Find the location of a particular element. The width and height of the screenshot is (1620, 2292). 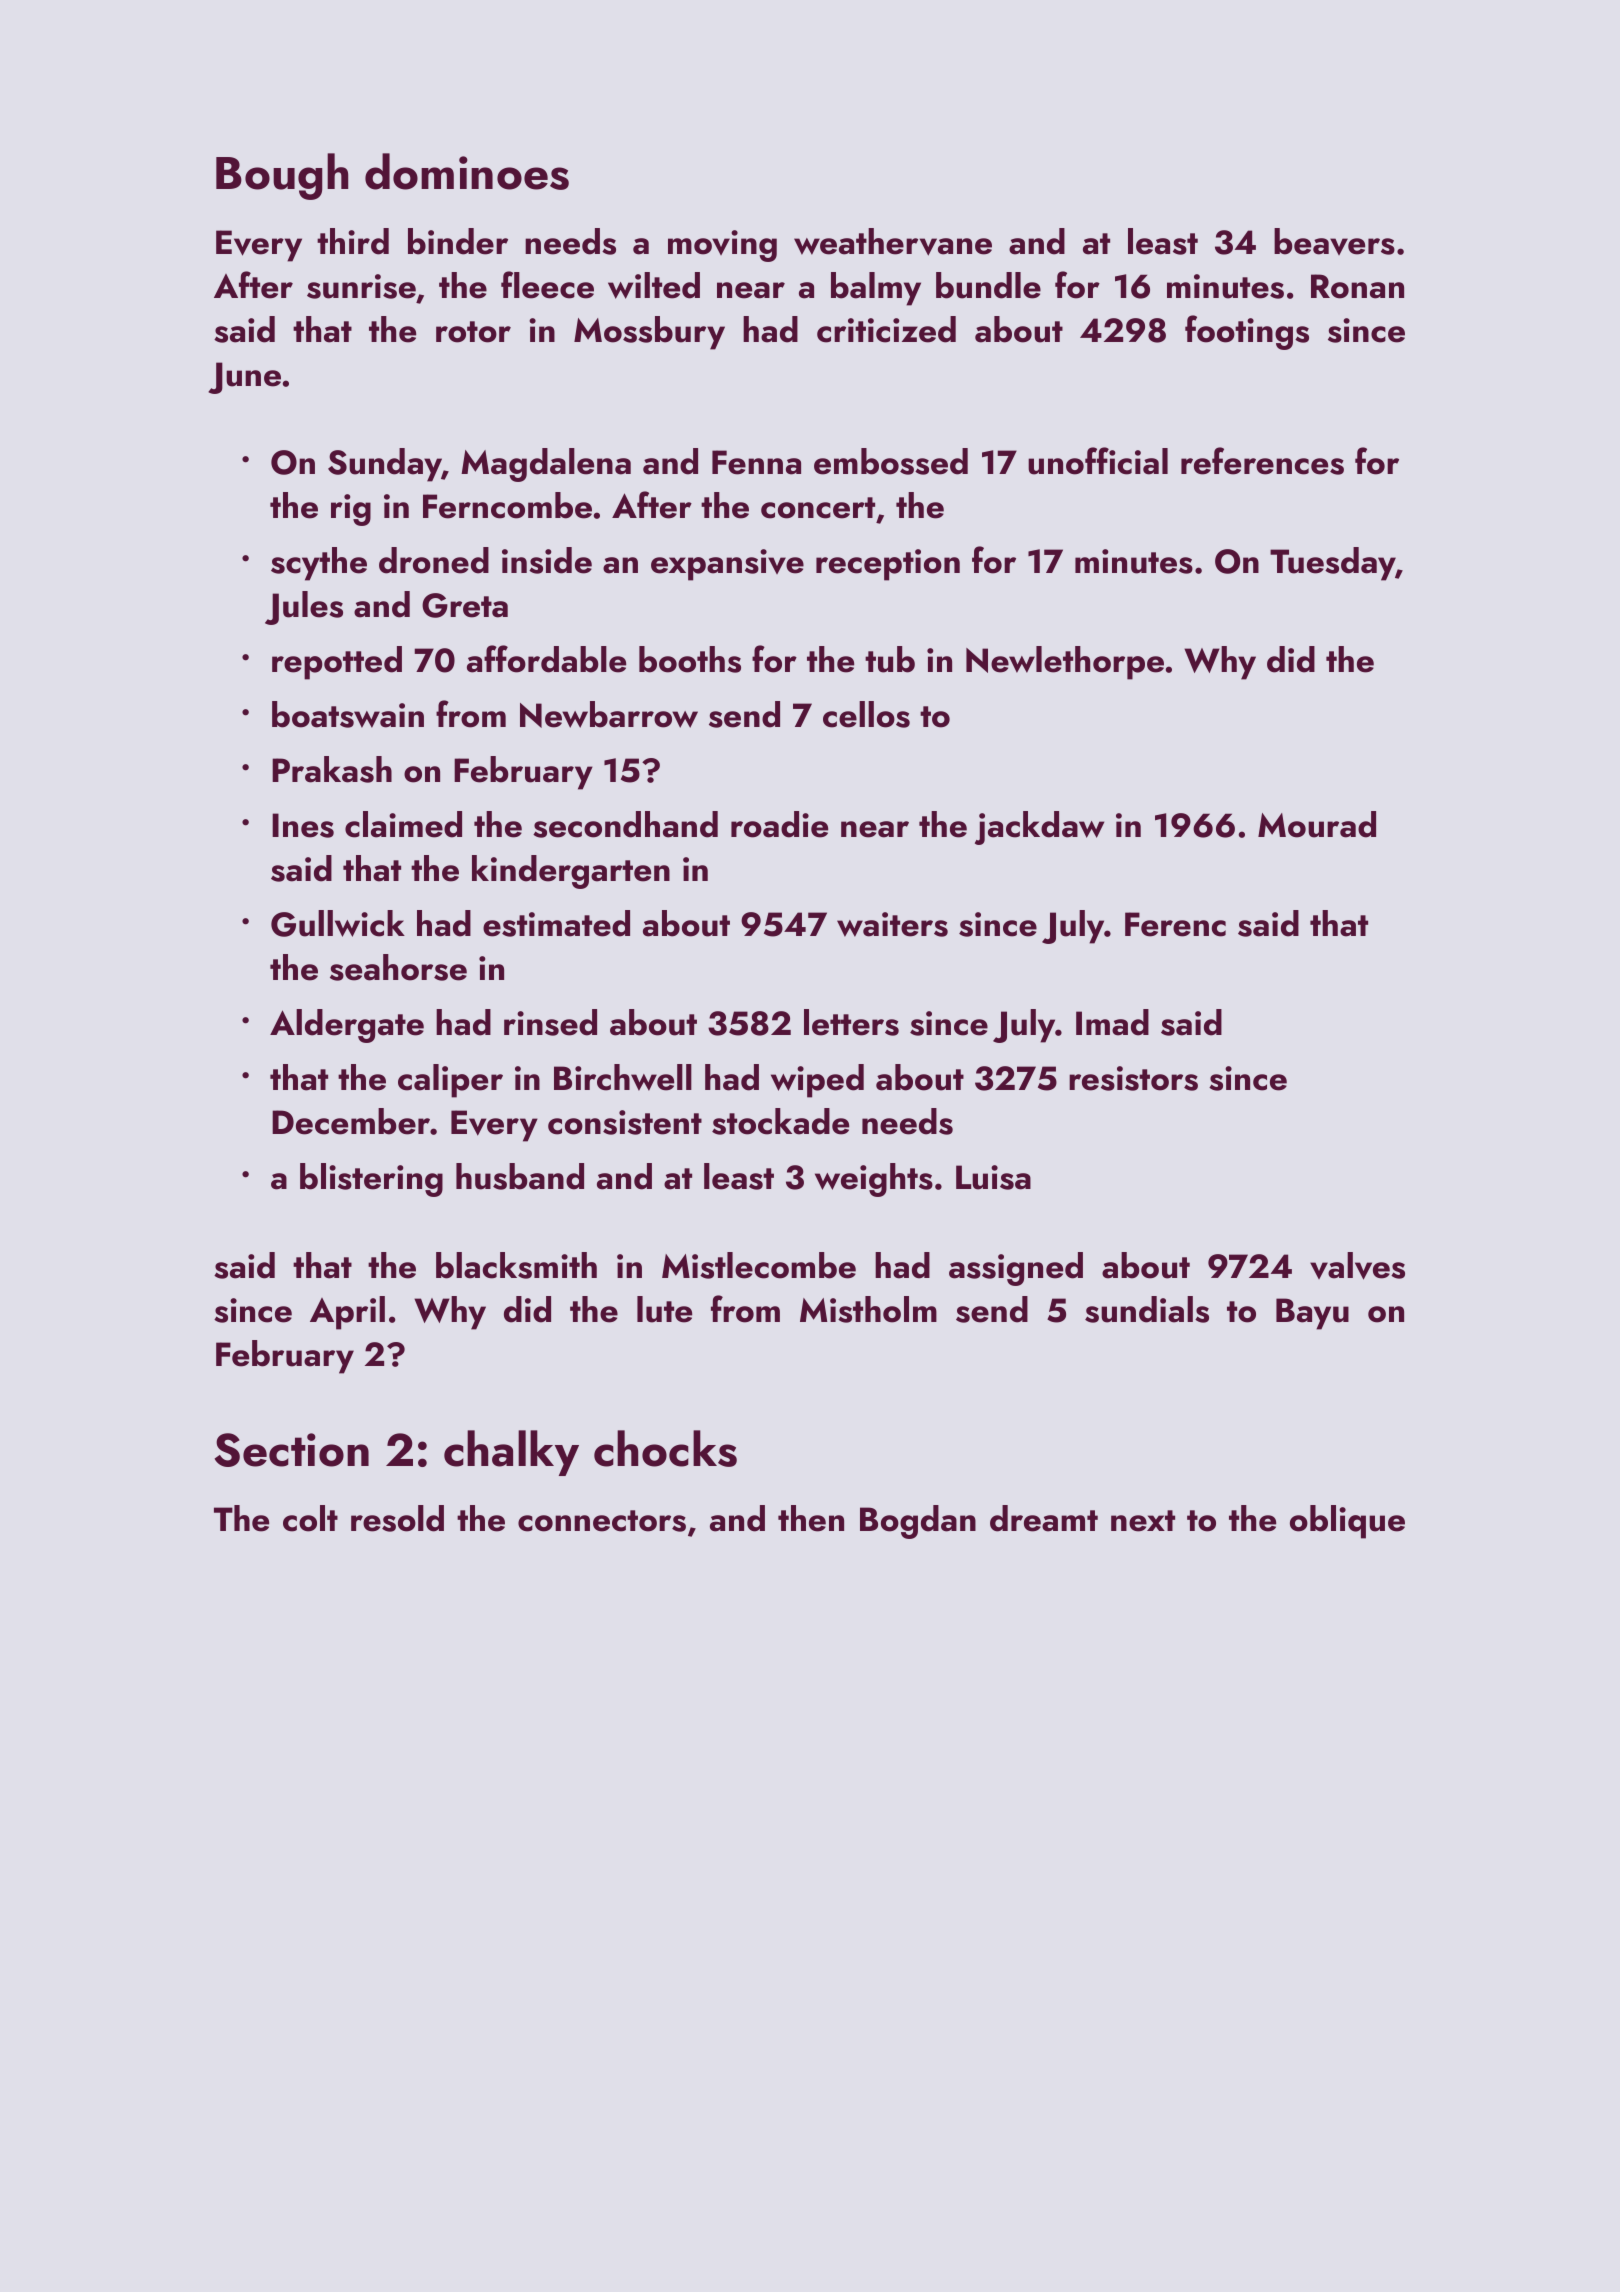

beavers is located at coordinates (1334, 241).
